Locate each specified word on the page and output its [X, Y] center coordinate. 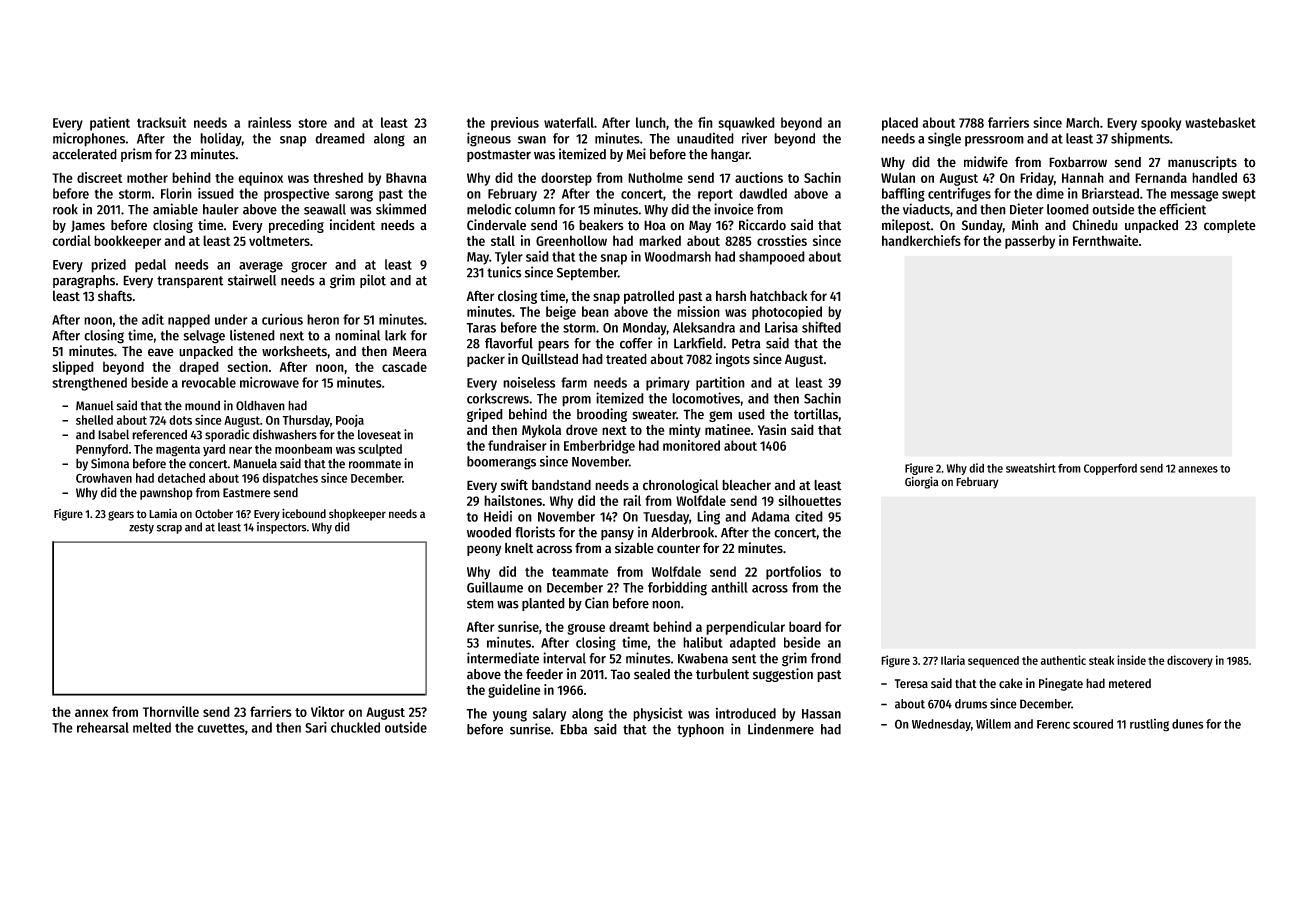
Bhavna [406, 177]
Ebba [573, 729]
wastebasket [1220, 122]
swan [532, 140]
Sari [316, 727]
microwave [269, 382]
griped [485, 415]
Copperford [1110, 469]
